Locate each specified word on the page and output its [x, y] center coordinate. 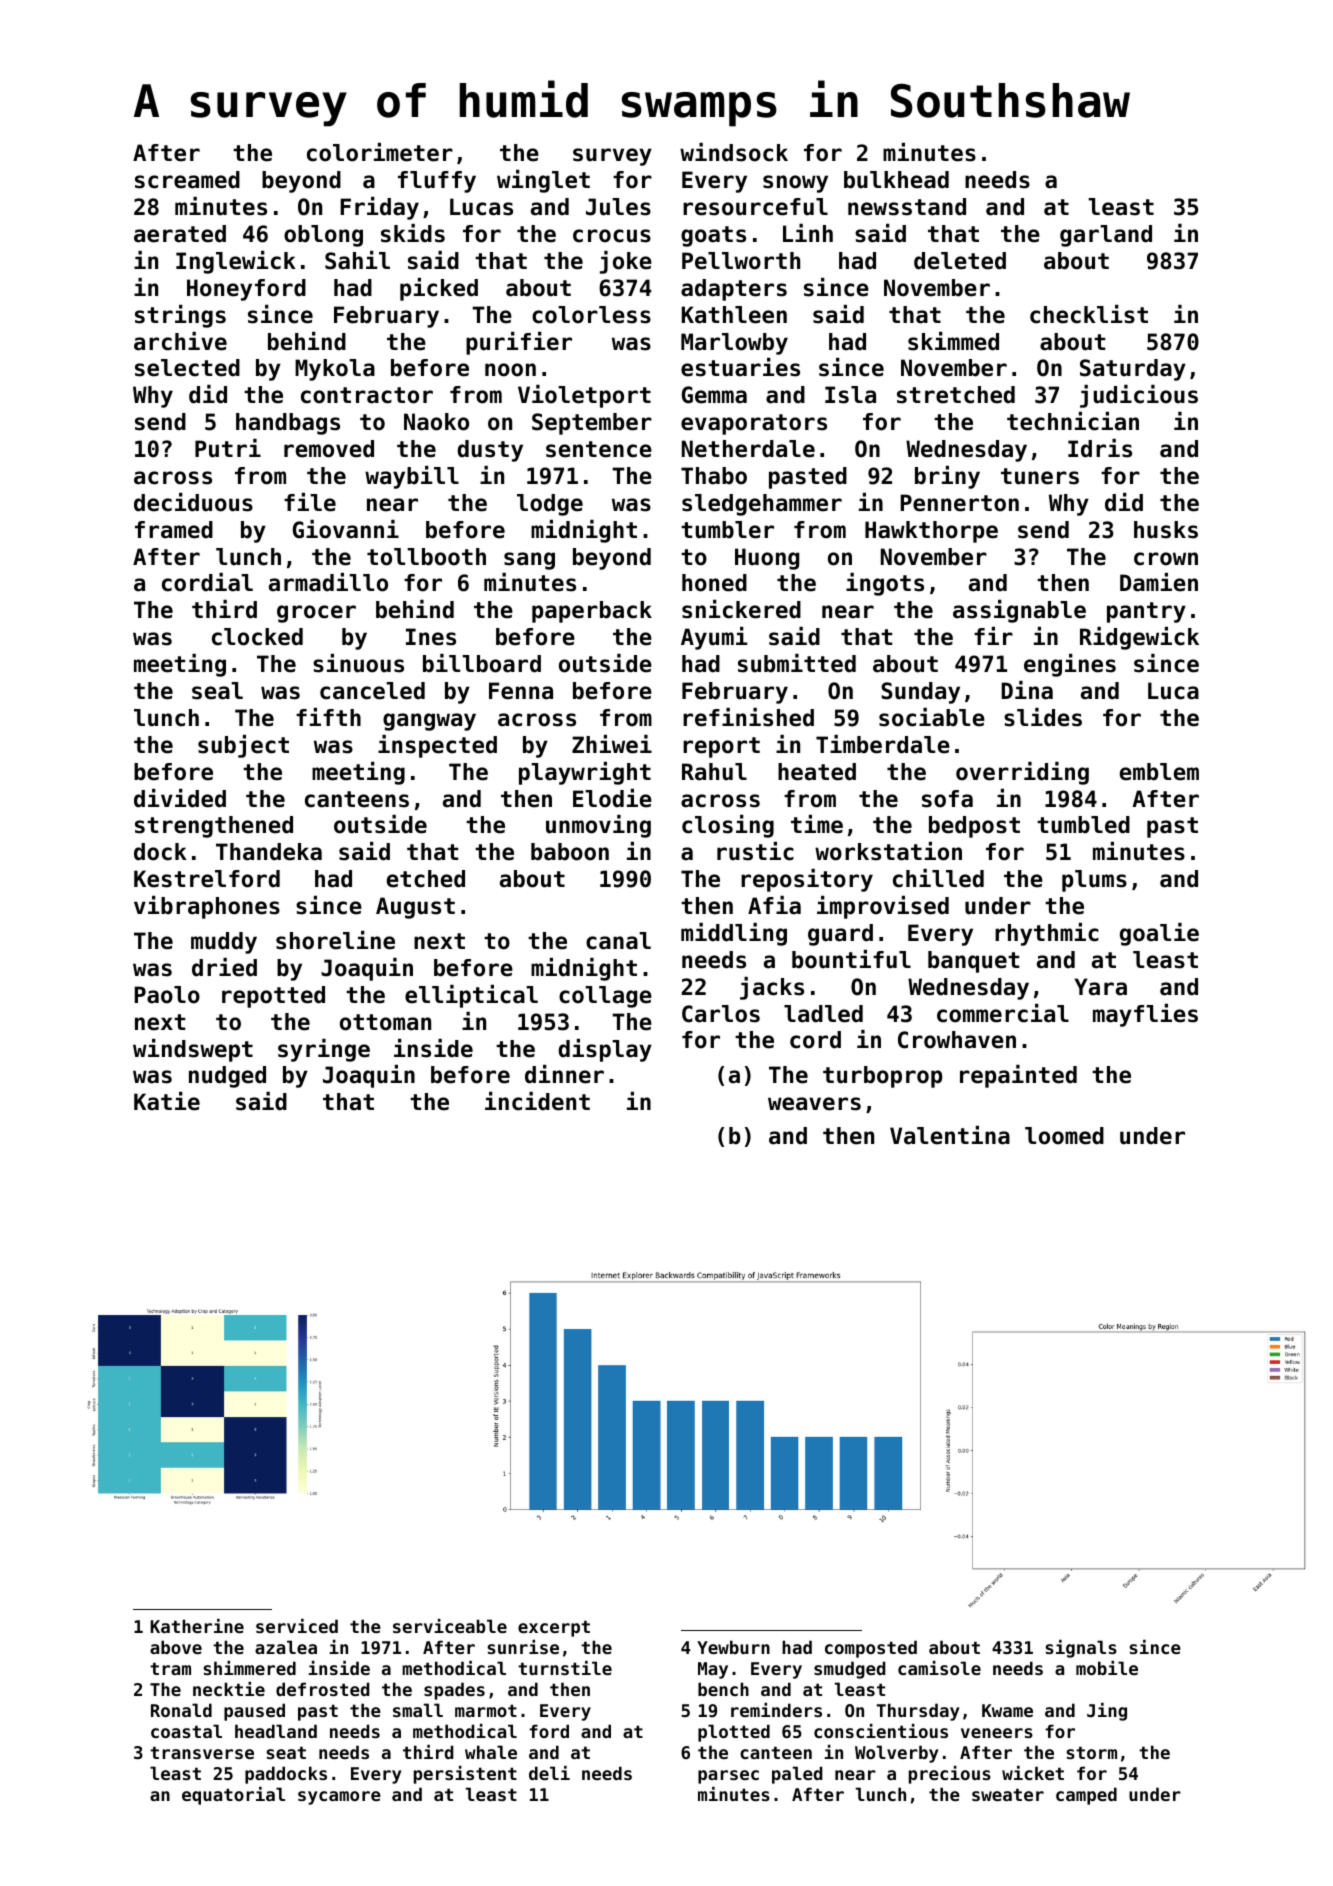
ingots [885, 584]
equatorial [233, 1796]
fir [993, 636]
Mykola [335, 370]
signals [1081, 1649]
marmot [486, 1710]
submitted [797, 663]
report [721, 747]
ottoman [385, 1022]
